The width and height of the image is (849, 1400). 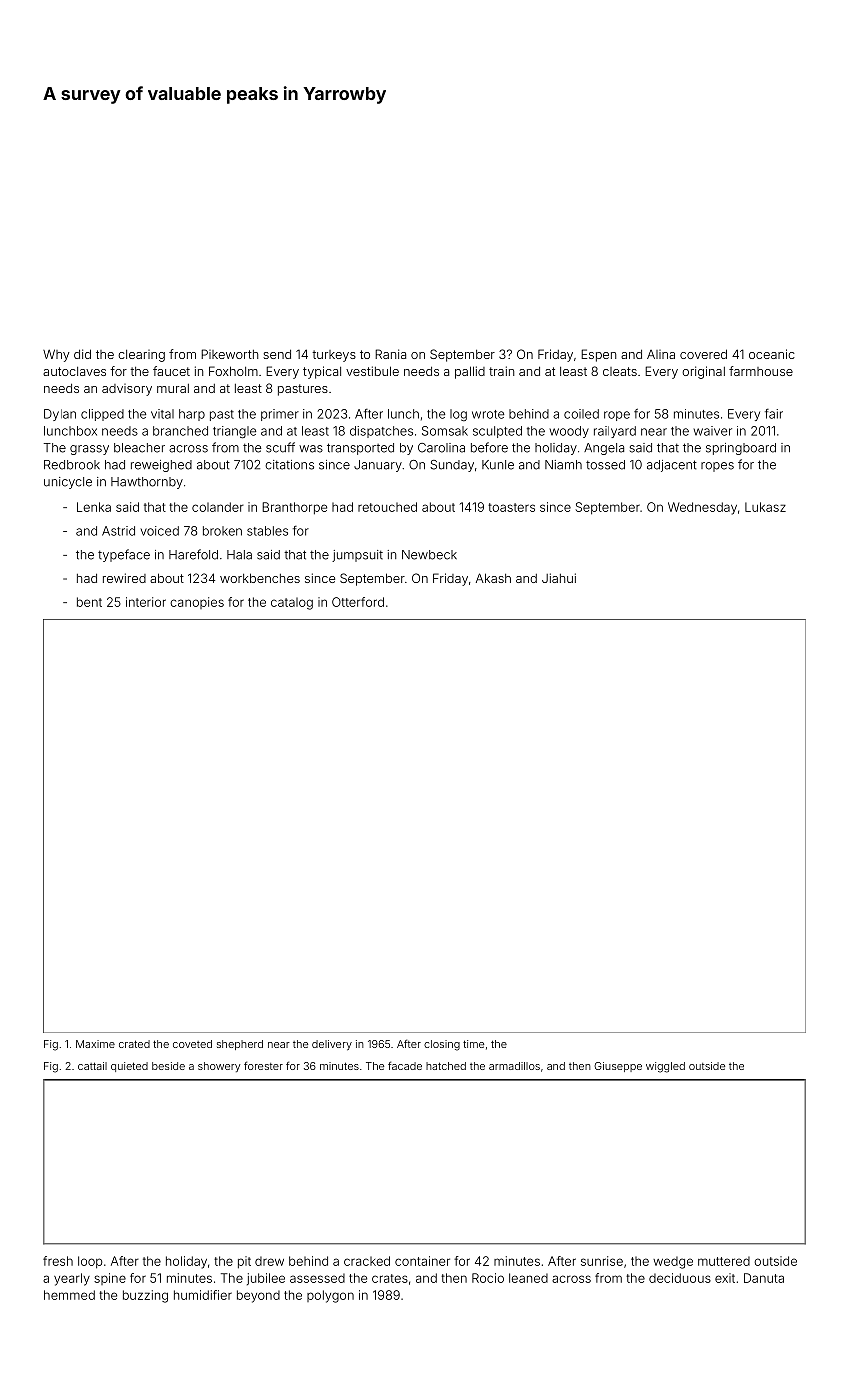 I want to click on interior, so click(x=146, y=602).
